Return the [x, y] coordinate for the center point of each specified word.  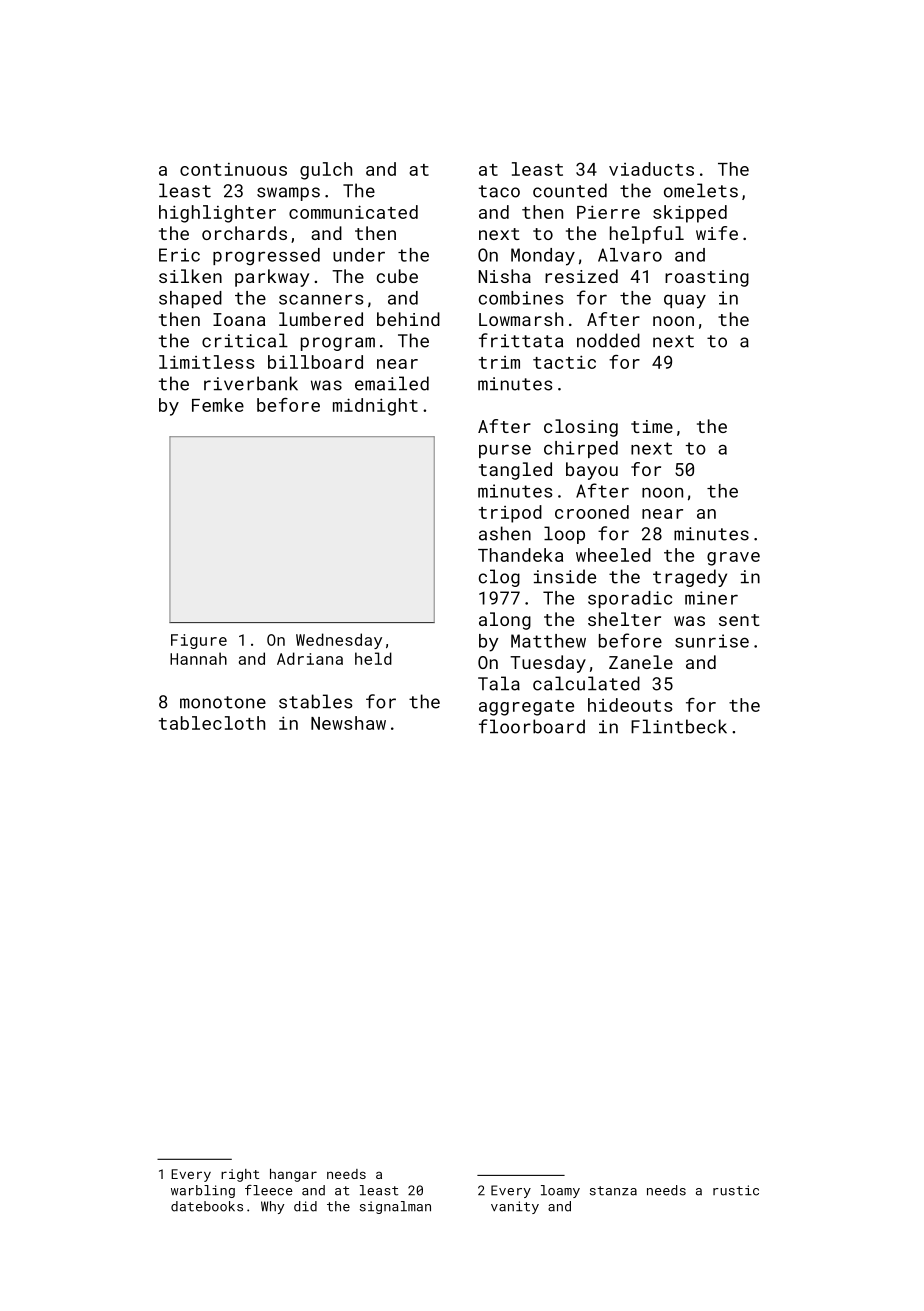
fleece [269, 1190]
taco [499, 191]
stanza [613, 1191]
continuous [233, 169]
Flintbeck [679, 726]
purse [505, 451]
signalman [395, 1207]
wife [717, 233]
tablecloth [212, 723]
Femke [218, 405]
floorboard [532, 726]
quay [685, 302]
